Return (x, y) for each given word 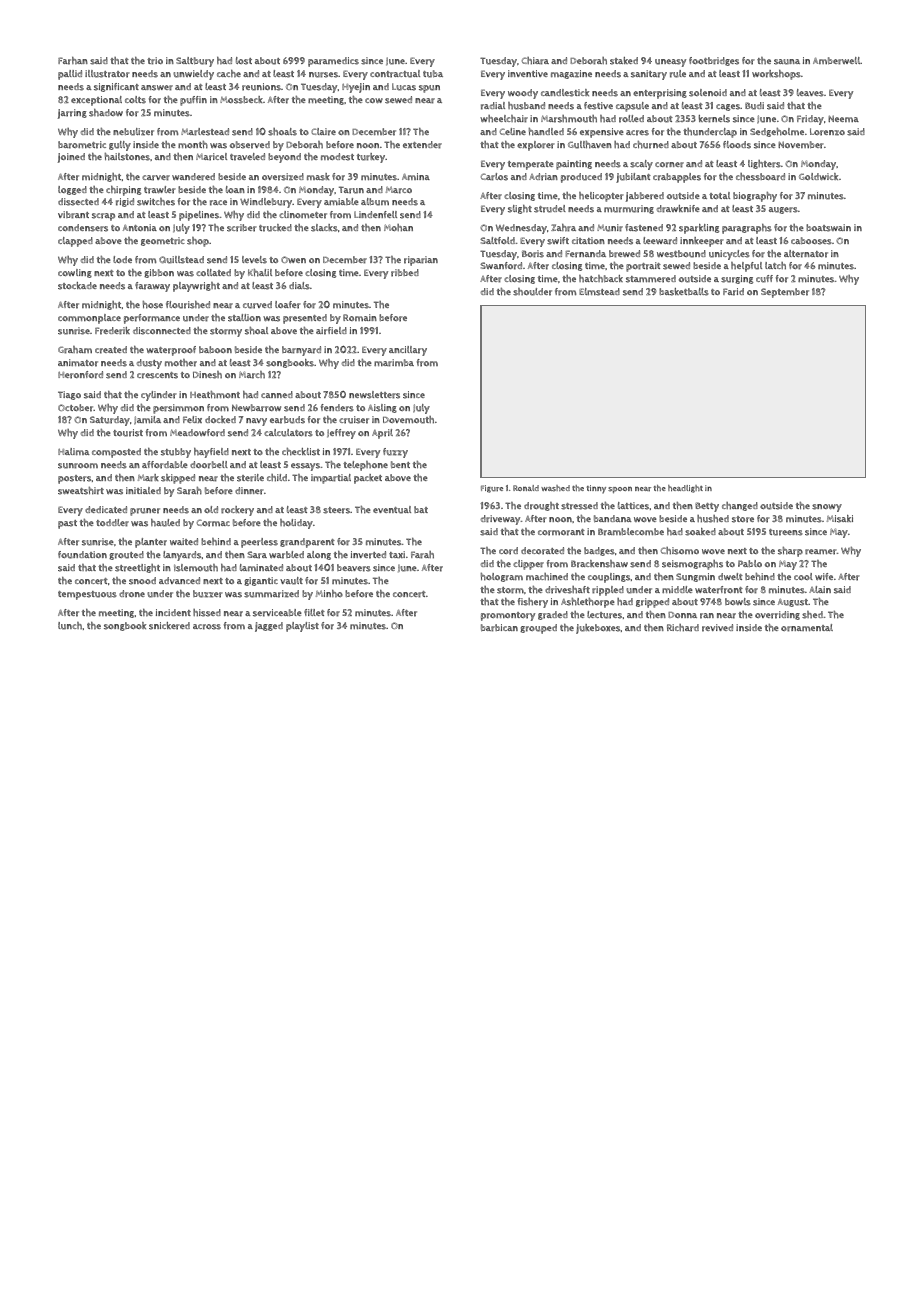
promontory (508, 616)
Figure (492, 489)
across (207, 627)
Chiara (535, 61)
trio (155, 61)
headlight (685, 489)
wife (824, 577)
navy (256, 422)
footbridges (714, 61)
